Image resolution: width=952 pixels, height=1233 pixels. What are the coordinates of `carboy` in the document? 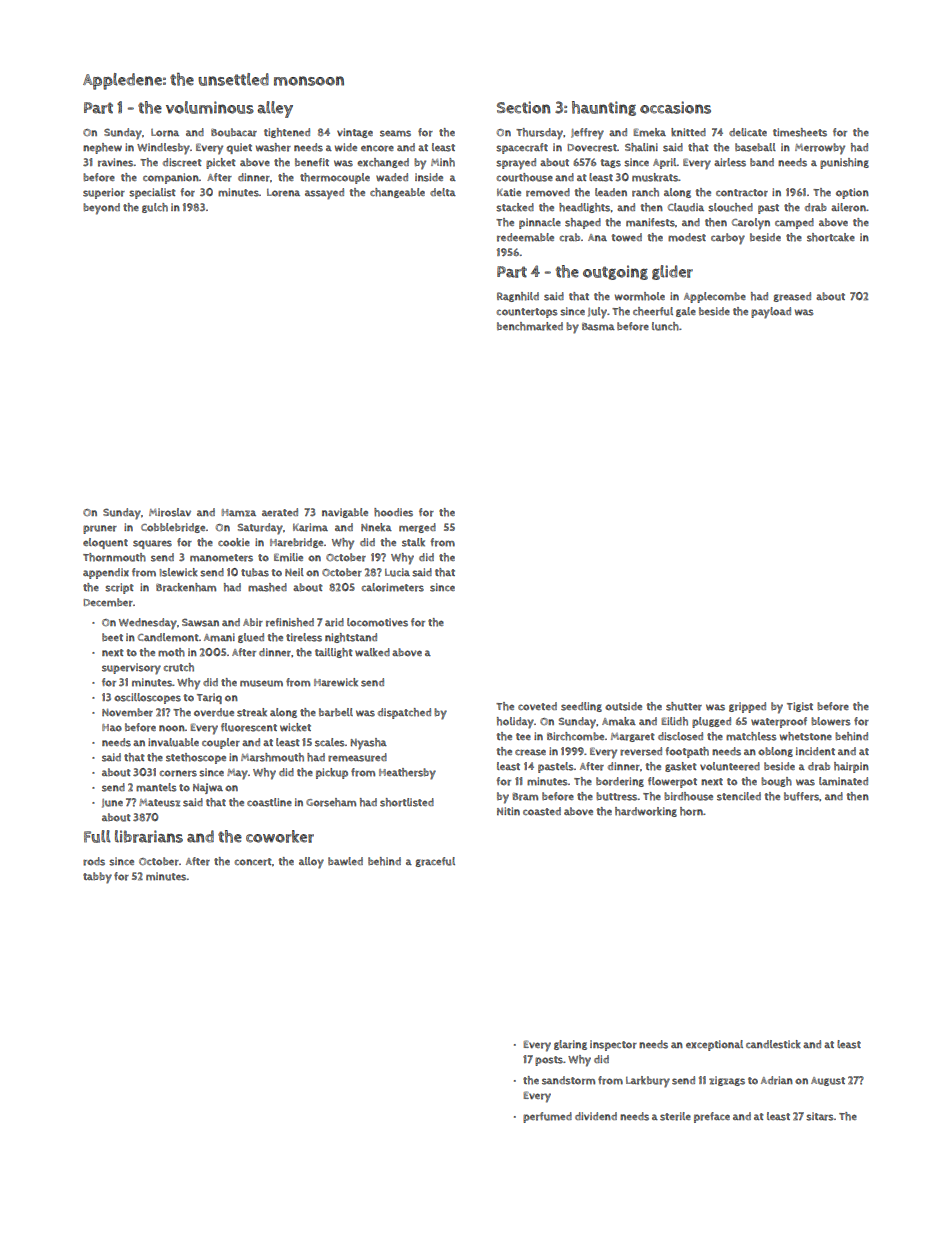 It's located at (728, 239).
